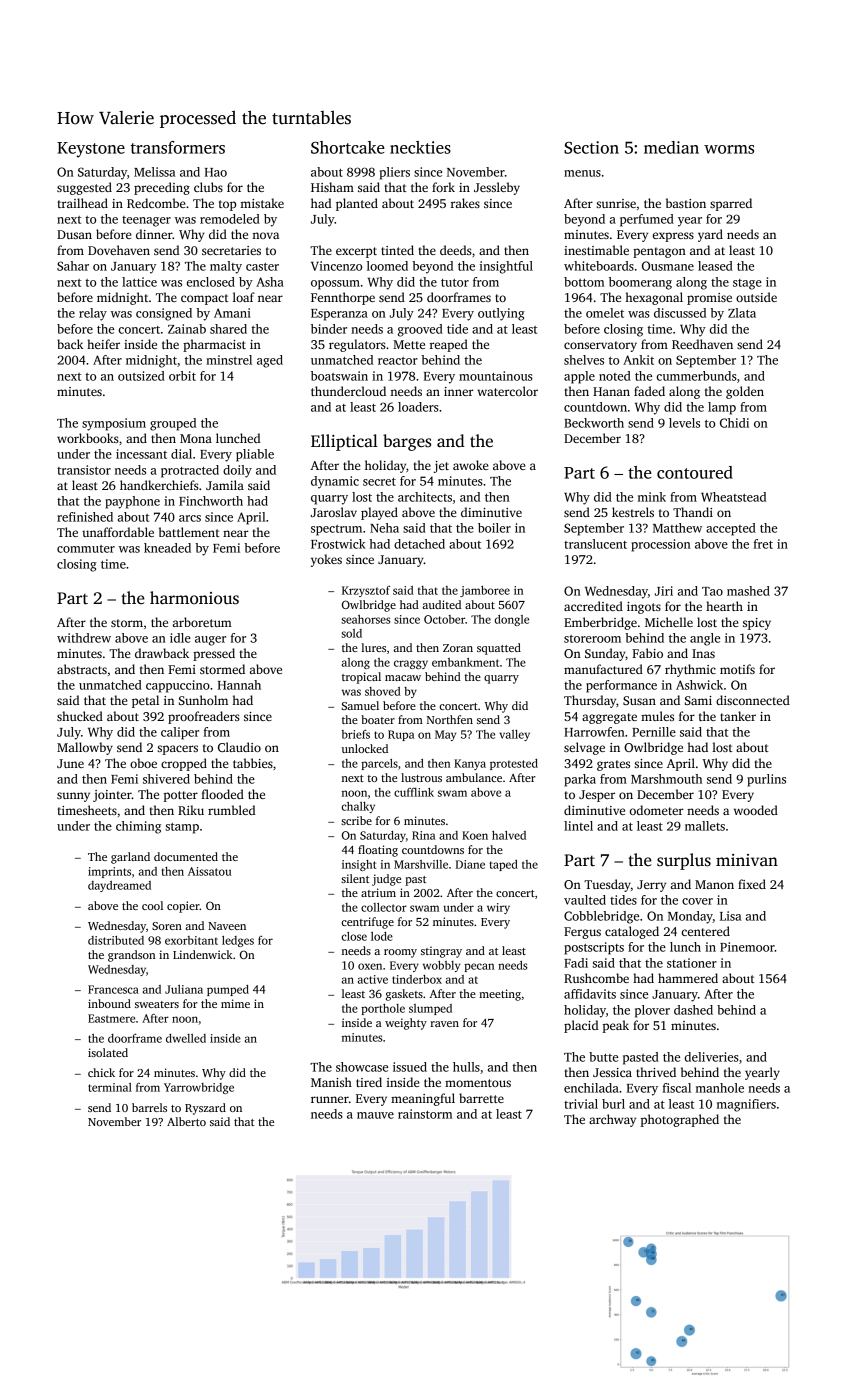  Describe the element at coordinates (239, 685) in the screenshot. I see `Hannah` at that location.
